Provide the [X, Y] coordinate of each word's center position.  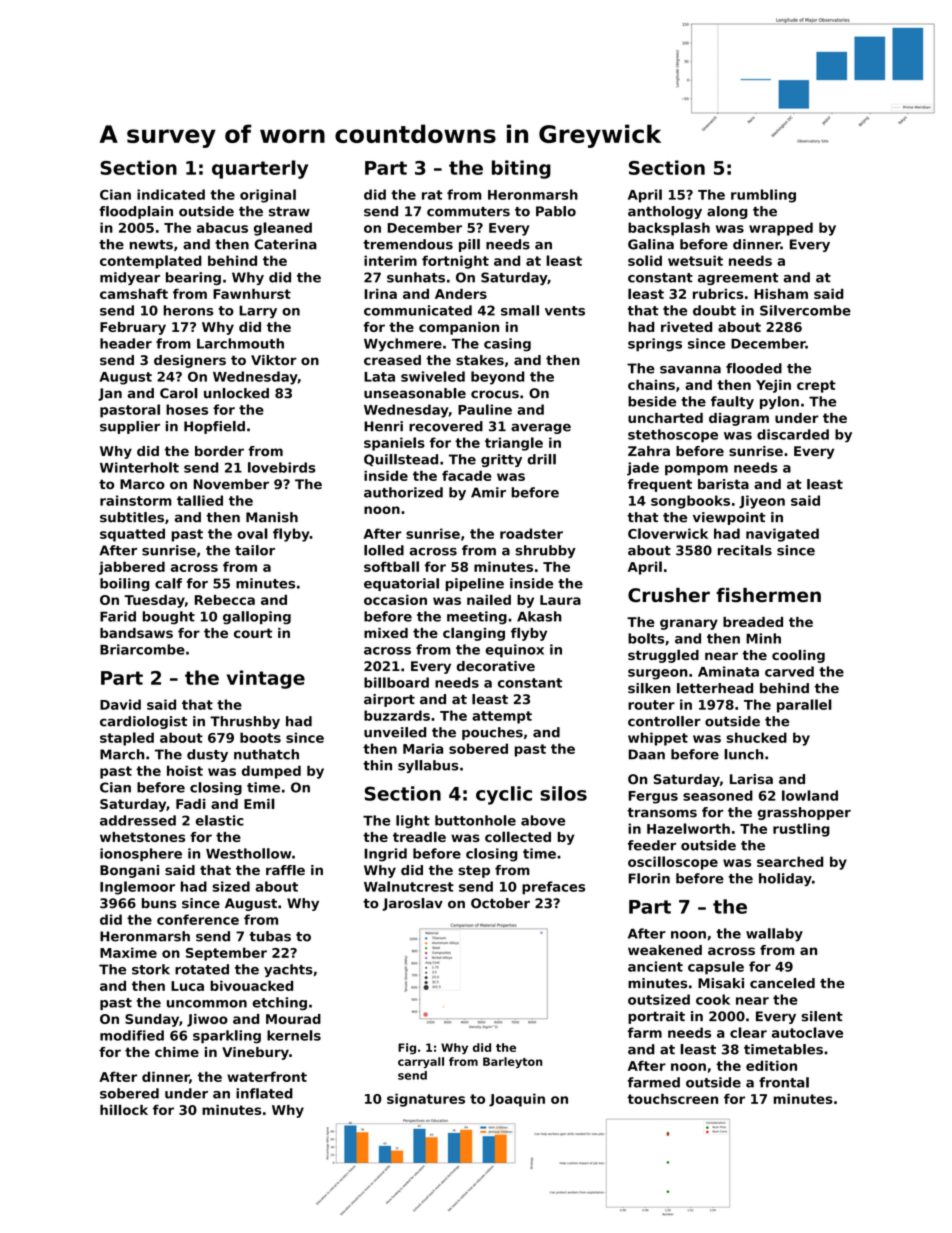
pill [469, 245]
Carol [179, 393]
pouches [492, 733]
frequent [660, 485]
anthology [665, 212]
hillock [124, 1109]
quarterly [260, 169]
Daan [647, 754]
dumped [271, 772]
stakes [480, 360]
